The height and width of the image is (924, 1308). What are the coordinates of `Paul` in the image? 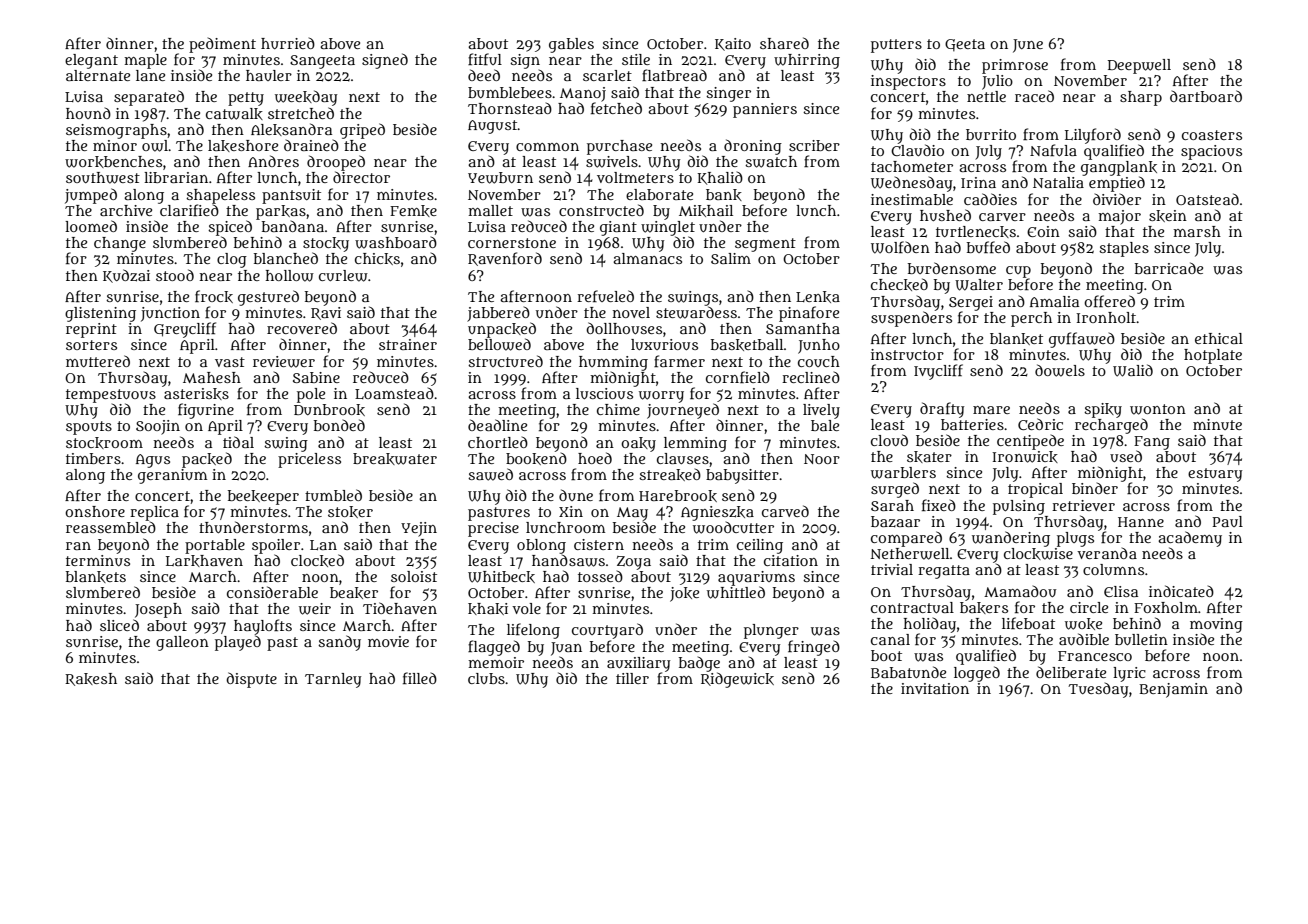 It's located at (1227, 521).
